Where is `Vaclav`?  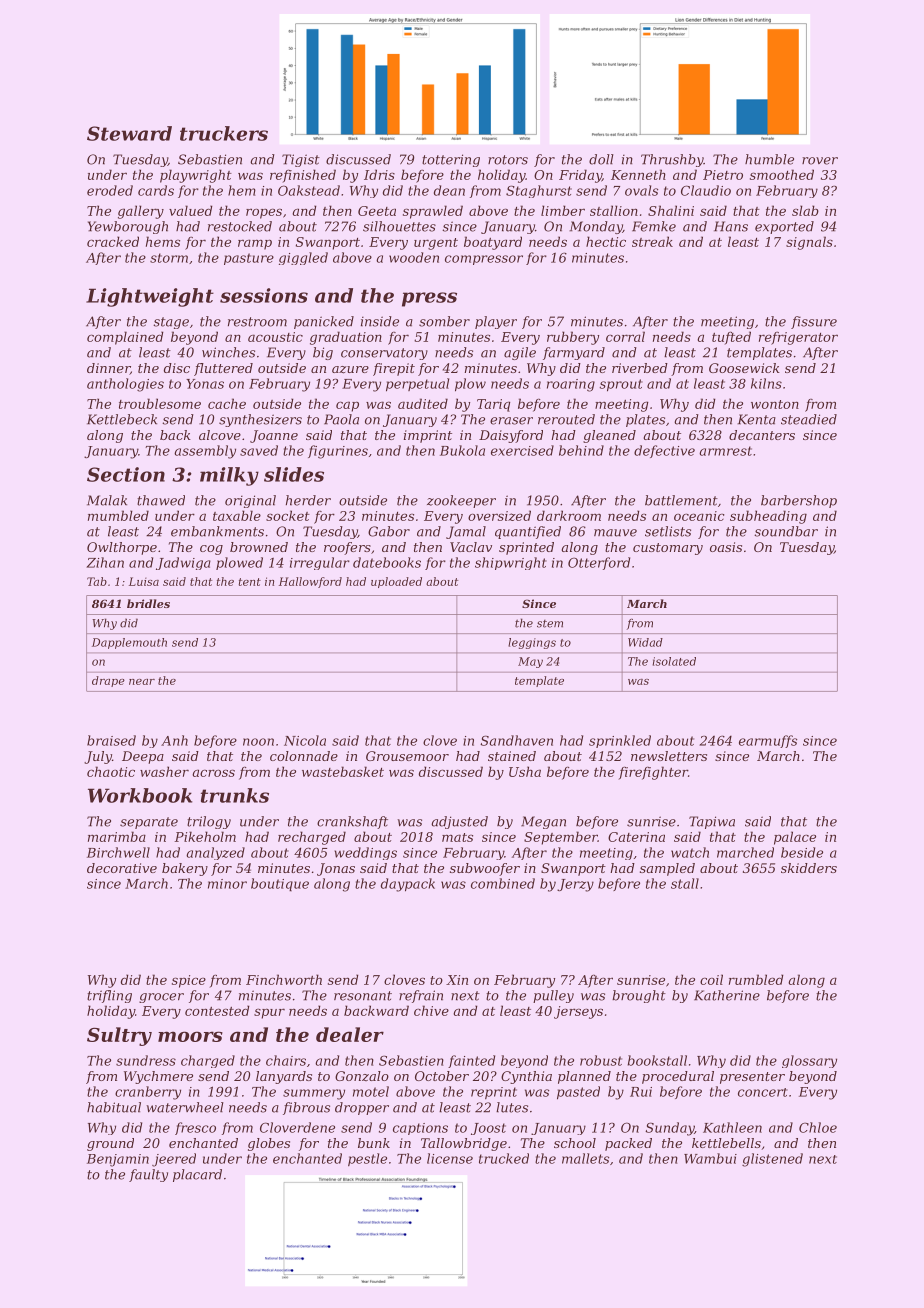
Vaclav is located at coordinates (471, 547).
